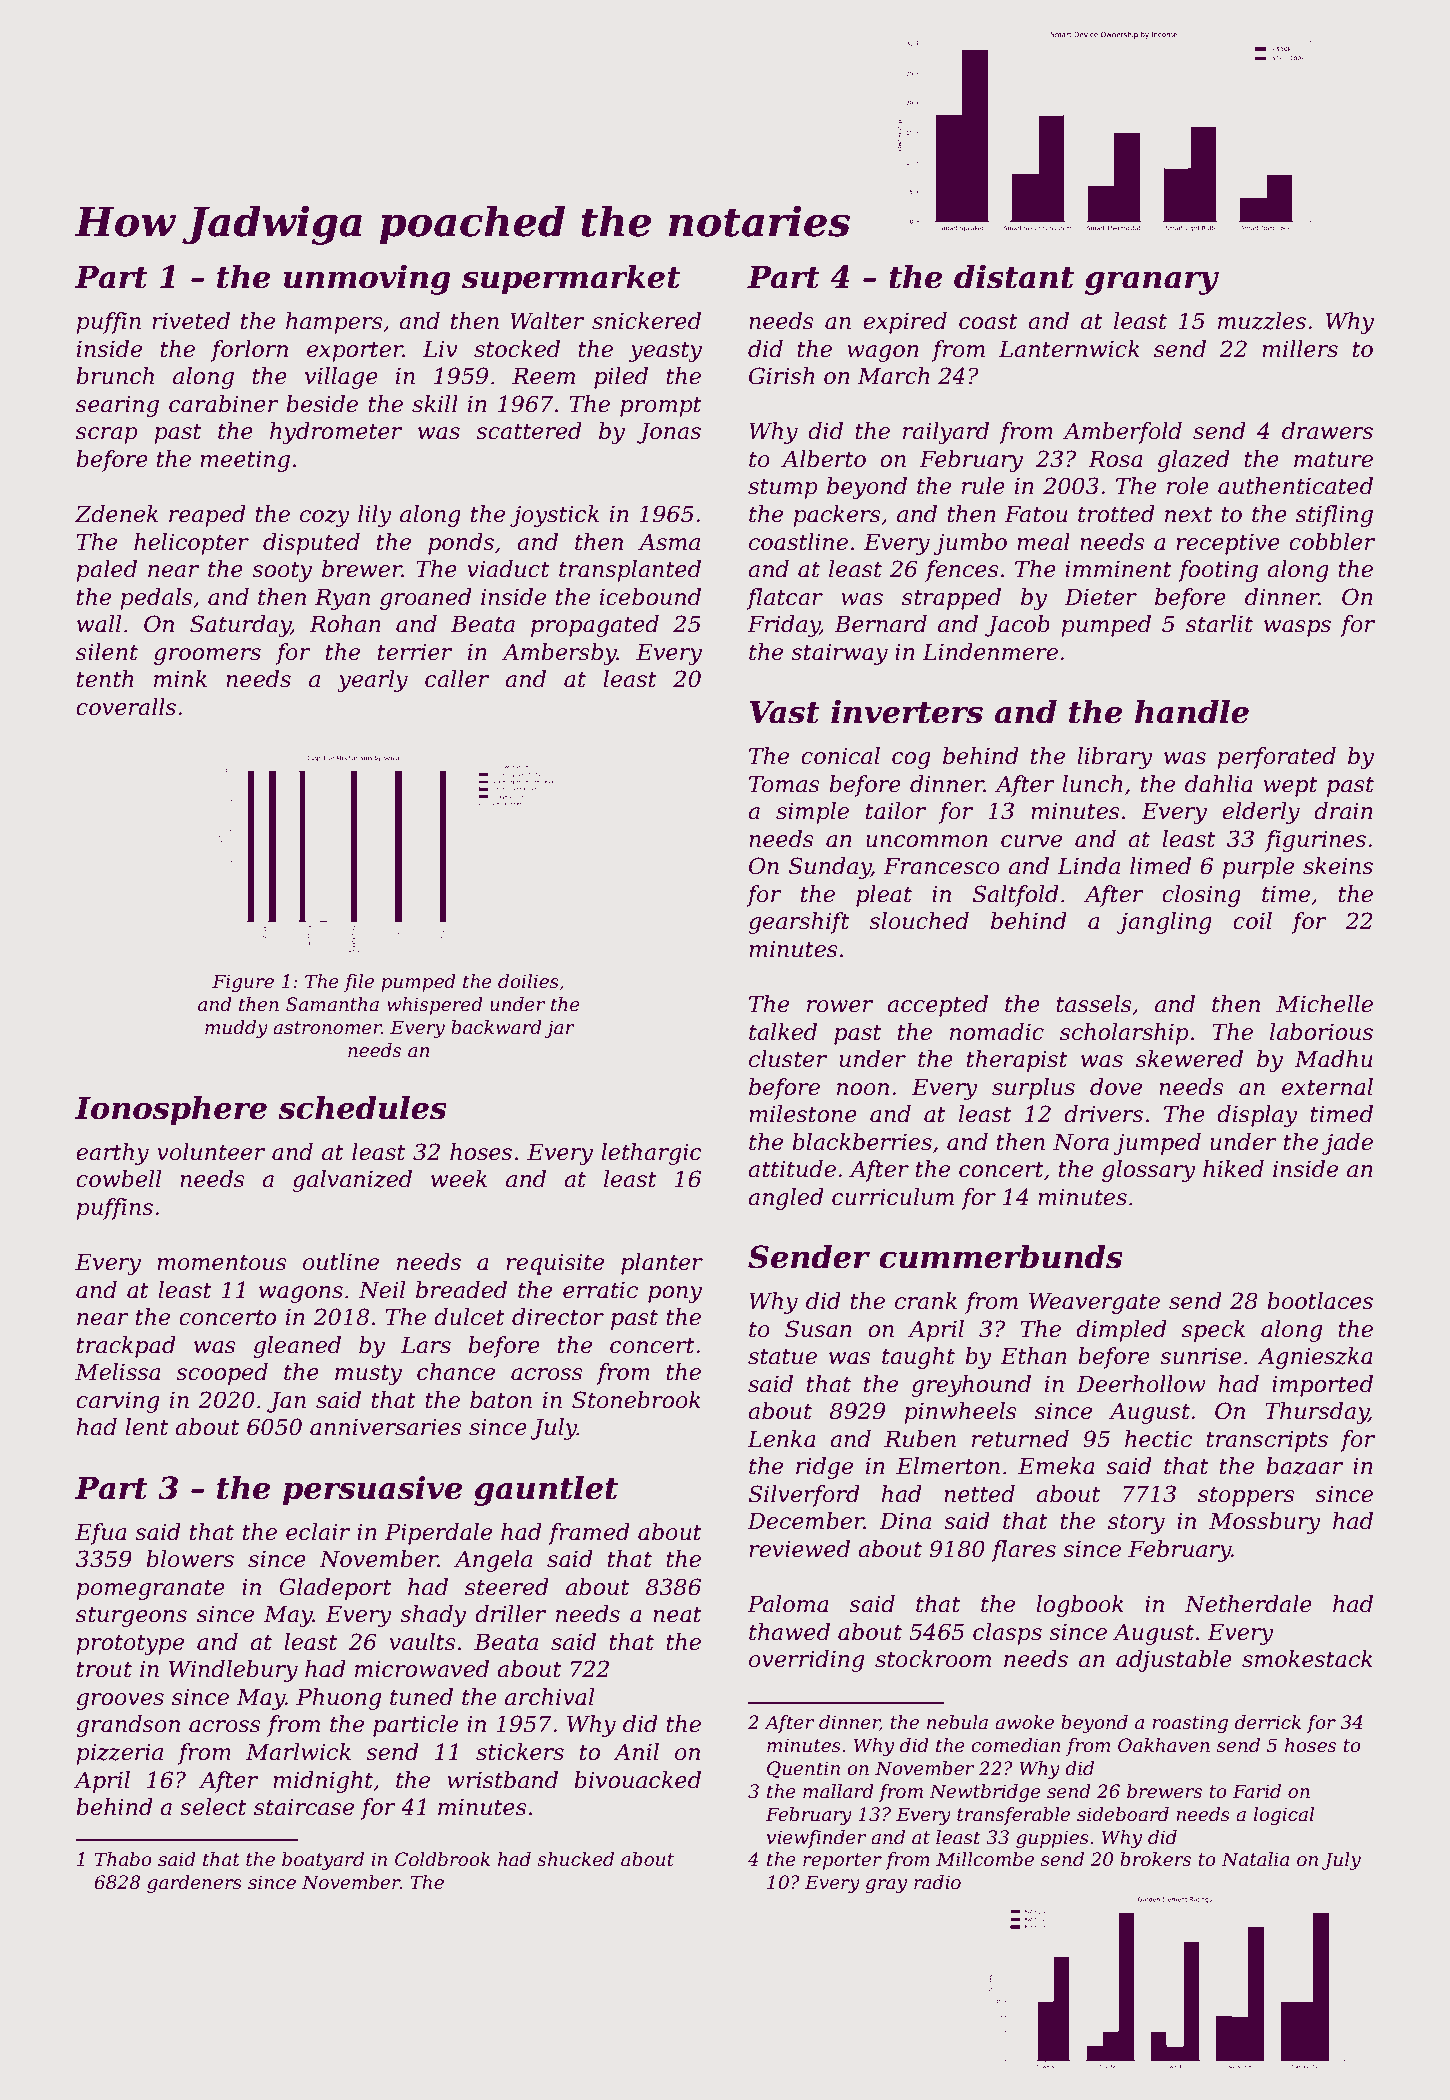 The width and height of the page is (1450, 2100). What do you see at coordinates (1152, 283) in the page?
I see `granary` at bounding box center [1152, 283].
